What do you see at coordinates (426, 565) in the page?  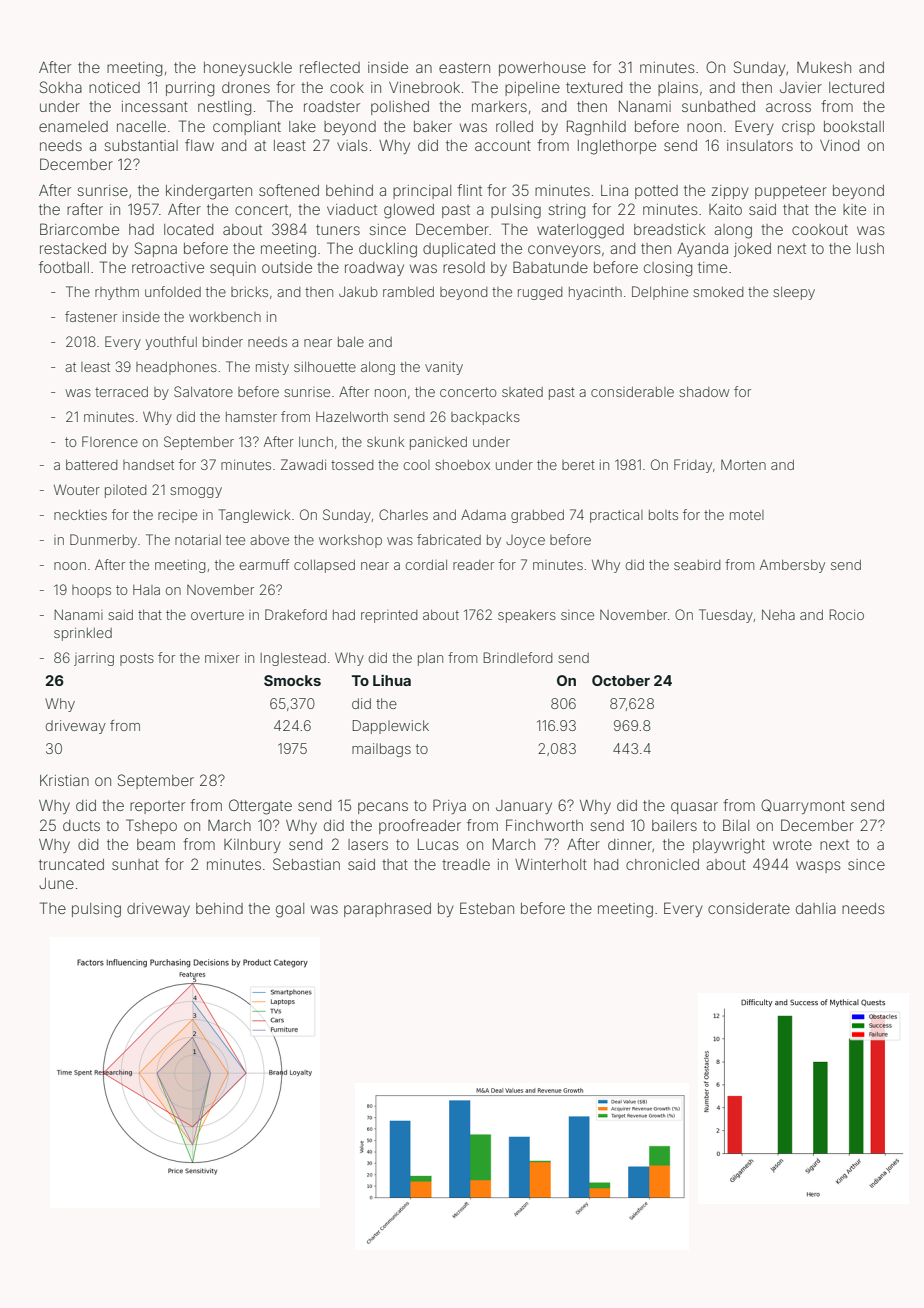 I see `cordial` at bounding box center [426, 565].
